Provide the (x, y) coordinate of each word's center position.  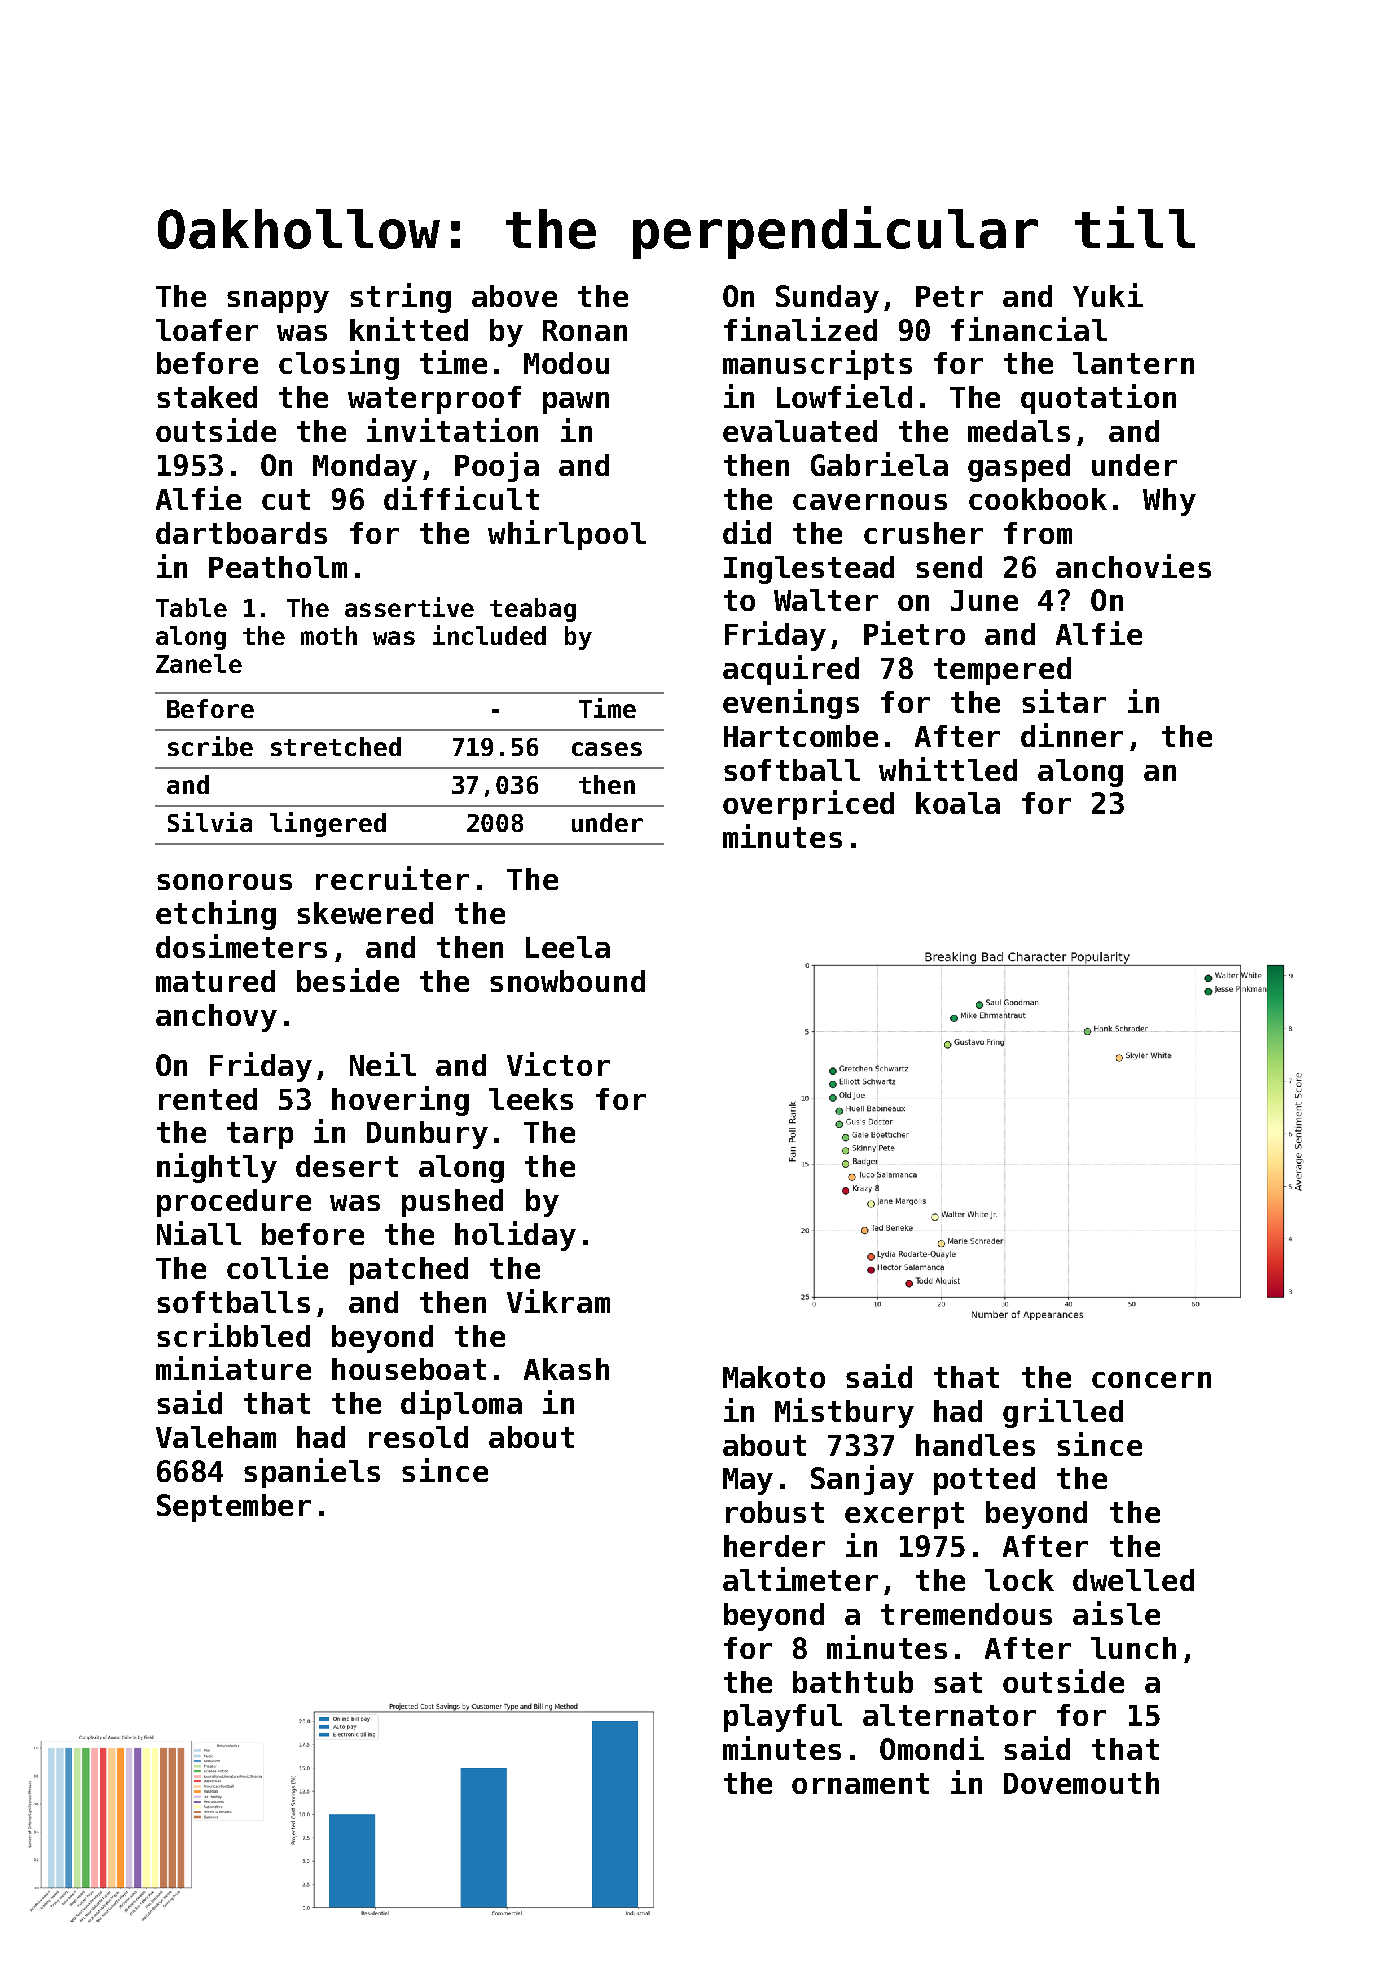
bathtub (853, 1682)
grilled (1063, 1413)
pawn (576, 403)
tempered (1002, 671)
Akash (566, 1369)
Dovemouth (1081, 1783)
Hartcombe (801, 736)
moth (329, 635)
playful (783, 1718)
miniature (233, 1368)
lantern (1133, 363)
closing (339, 365)
